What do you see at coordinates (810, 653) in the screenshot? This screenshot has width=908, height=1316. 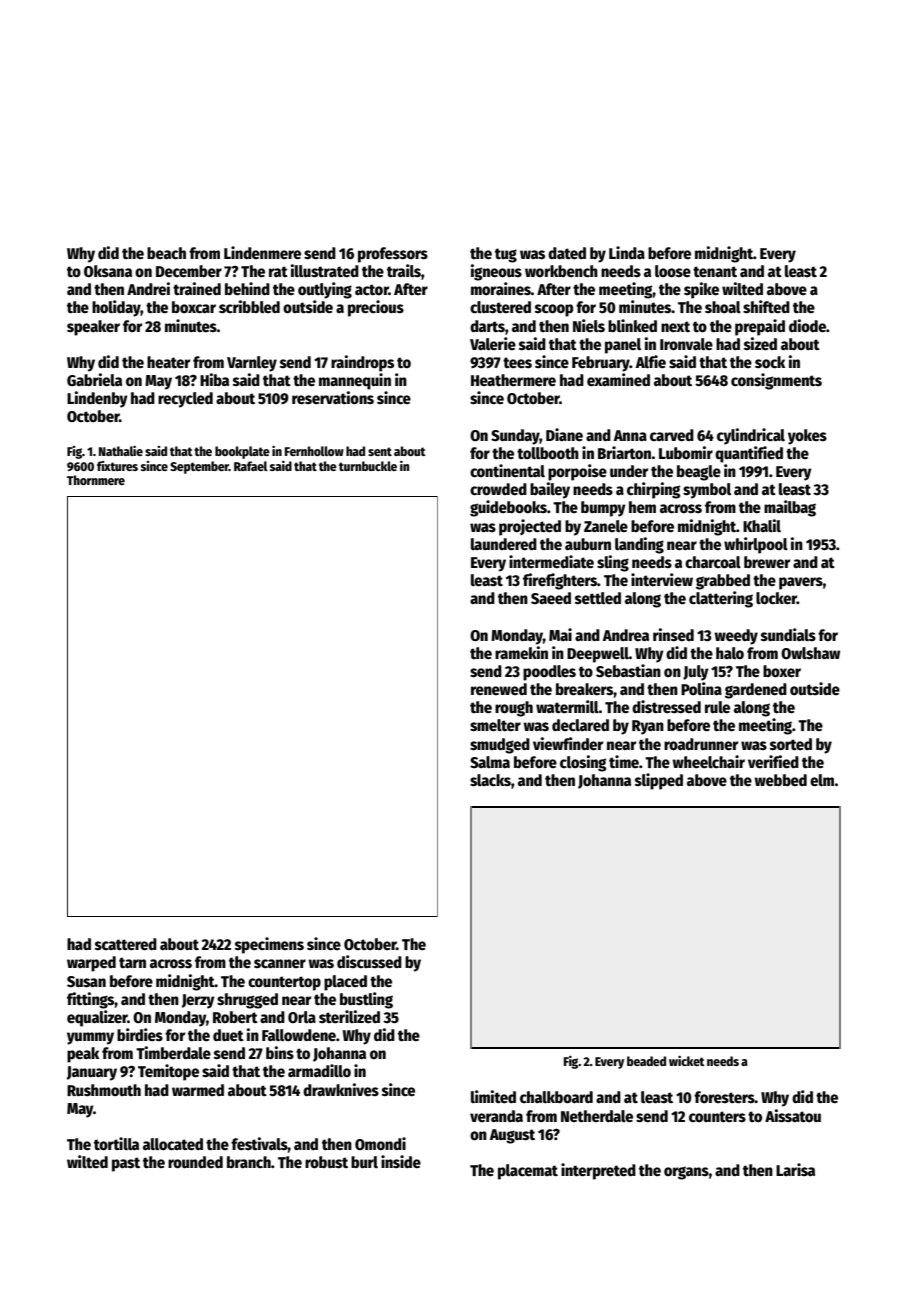 I see `Owlshaw` at bounding box center [810, 653].
